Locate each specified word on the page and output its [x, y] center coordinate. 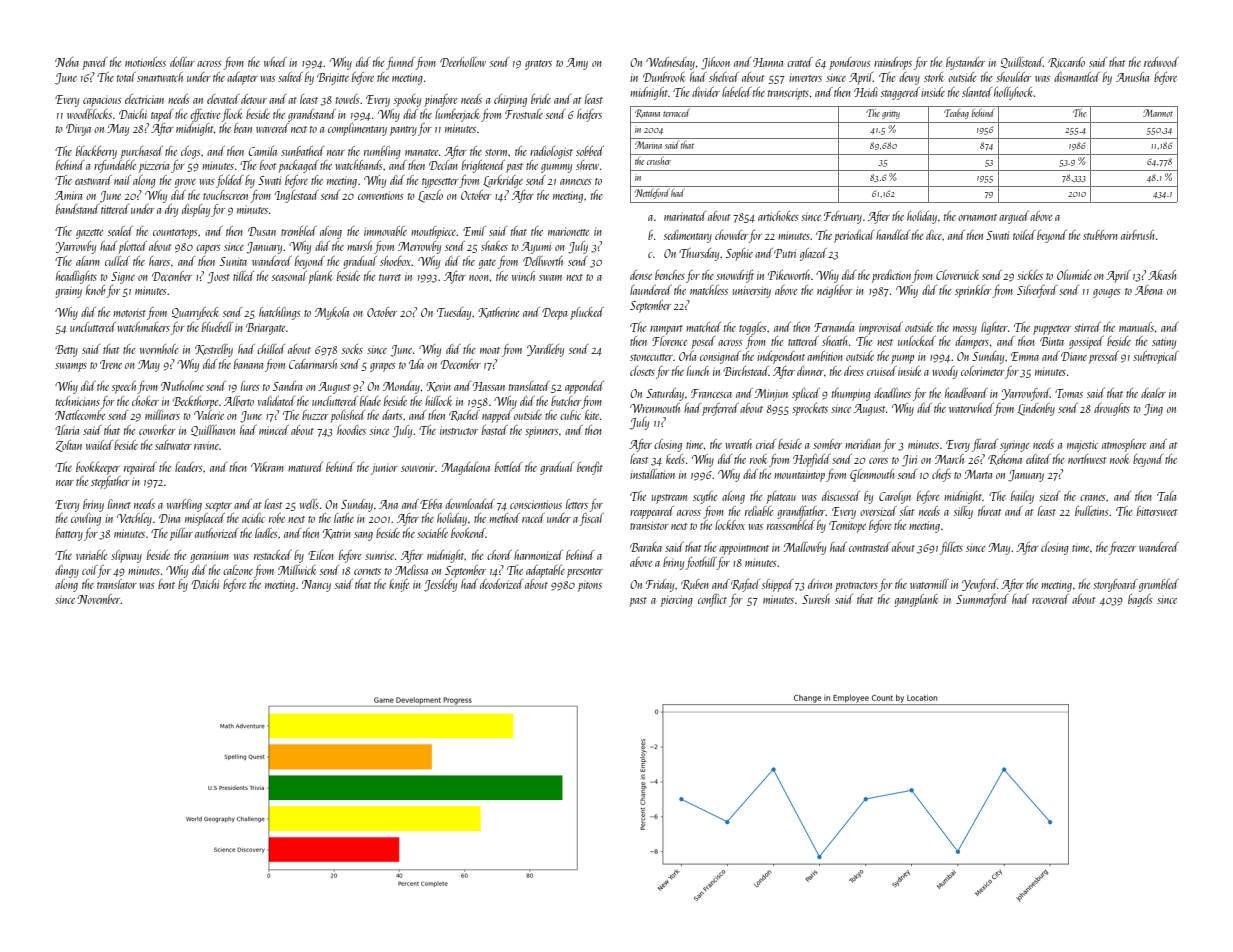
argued [1014, 217]
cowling [86, 519]
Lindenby [1036, 409]
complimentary [357, 129]
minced [274, 430]
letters [577, 504]
